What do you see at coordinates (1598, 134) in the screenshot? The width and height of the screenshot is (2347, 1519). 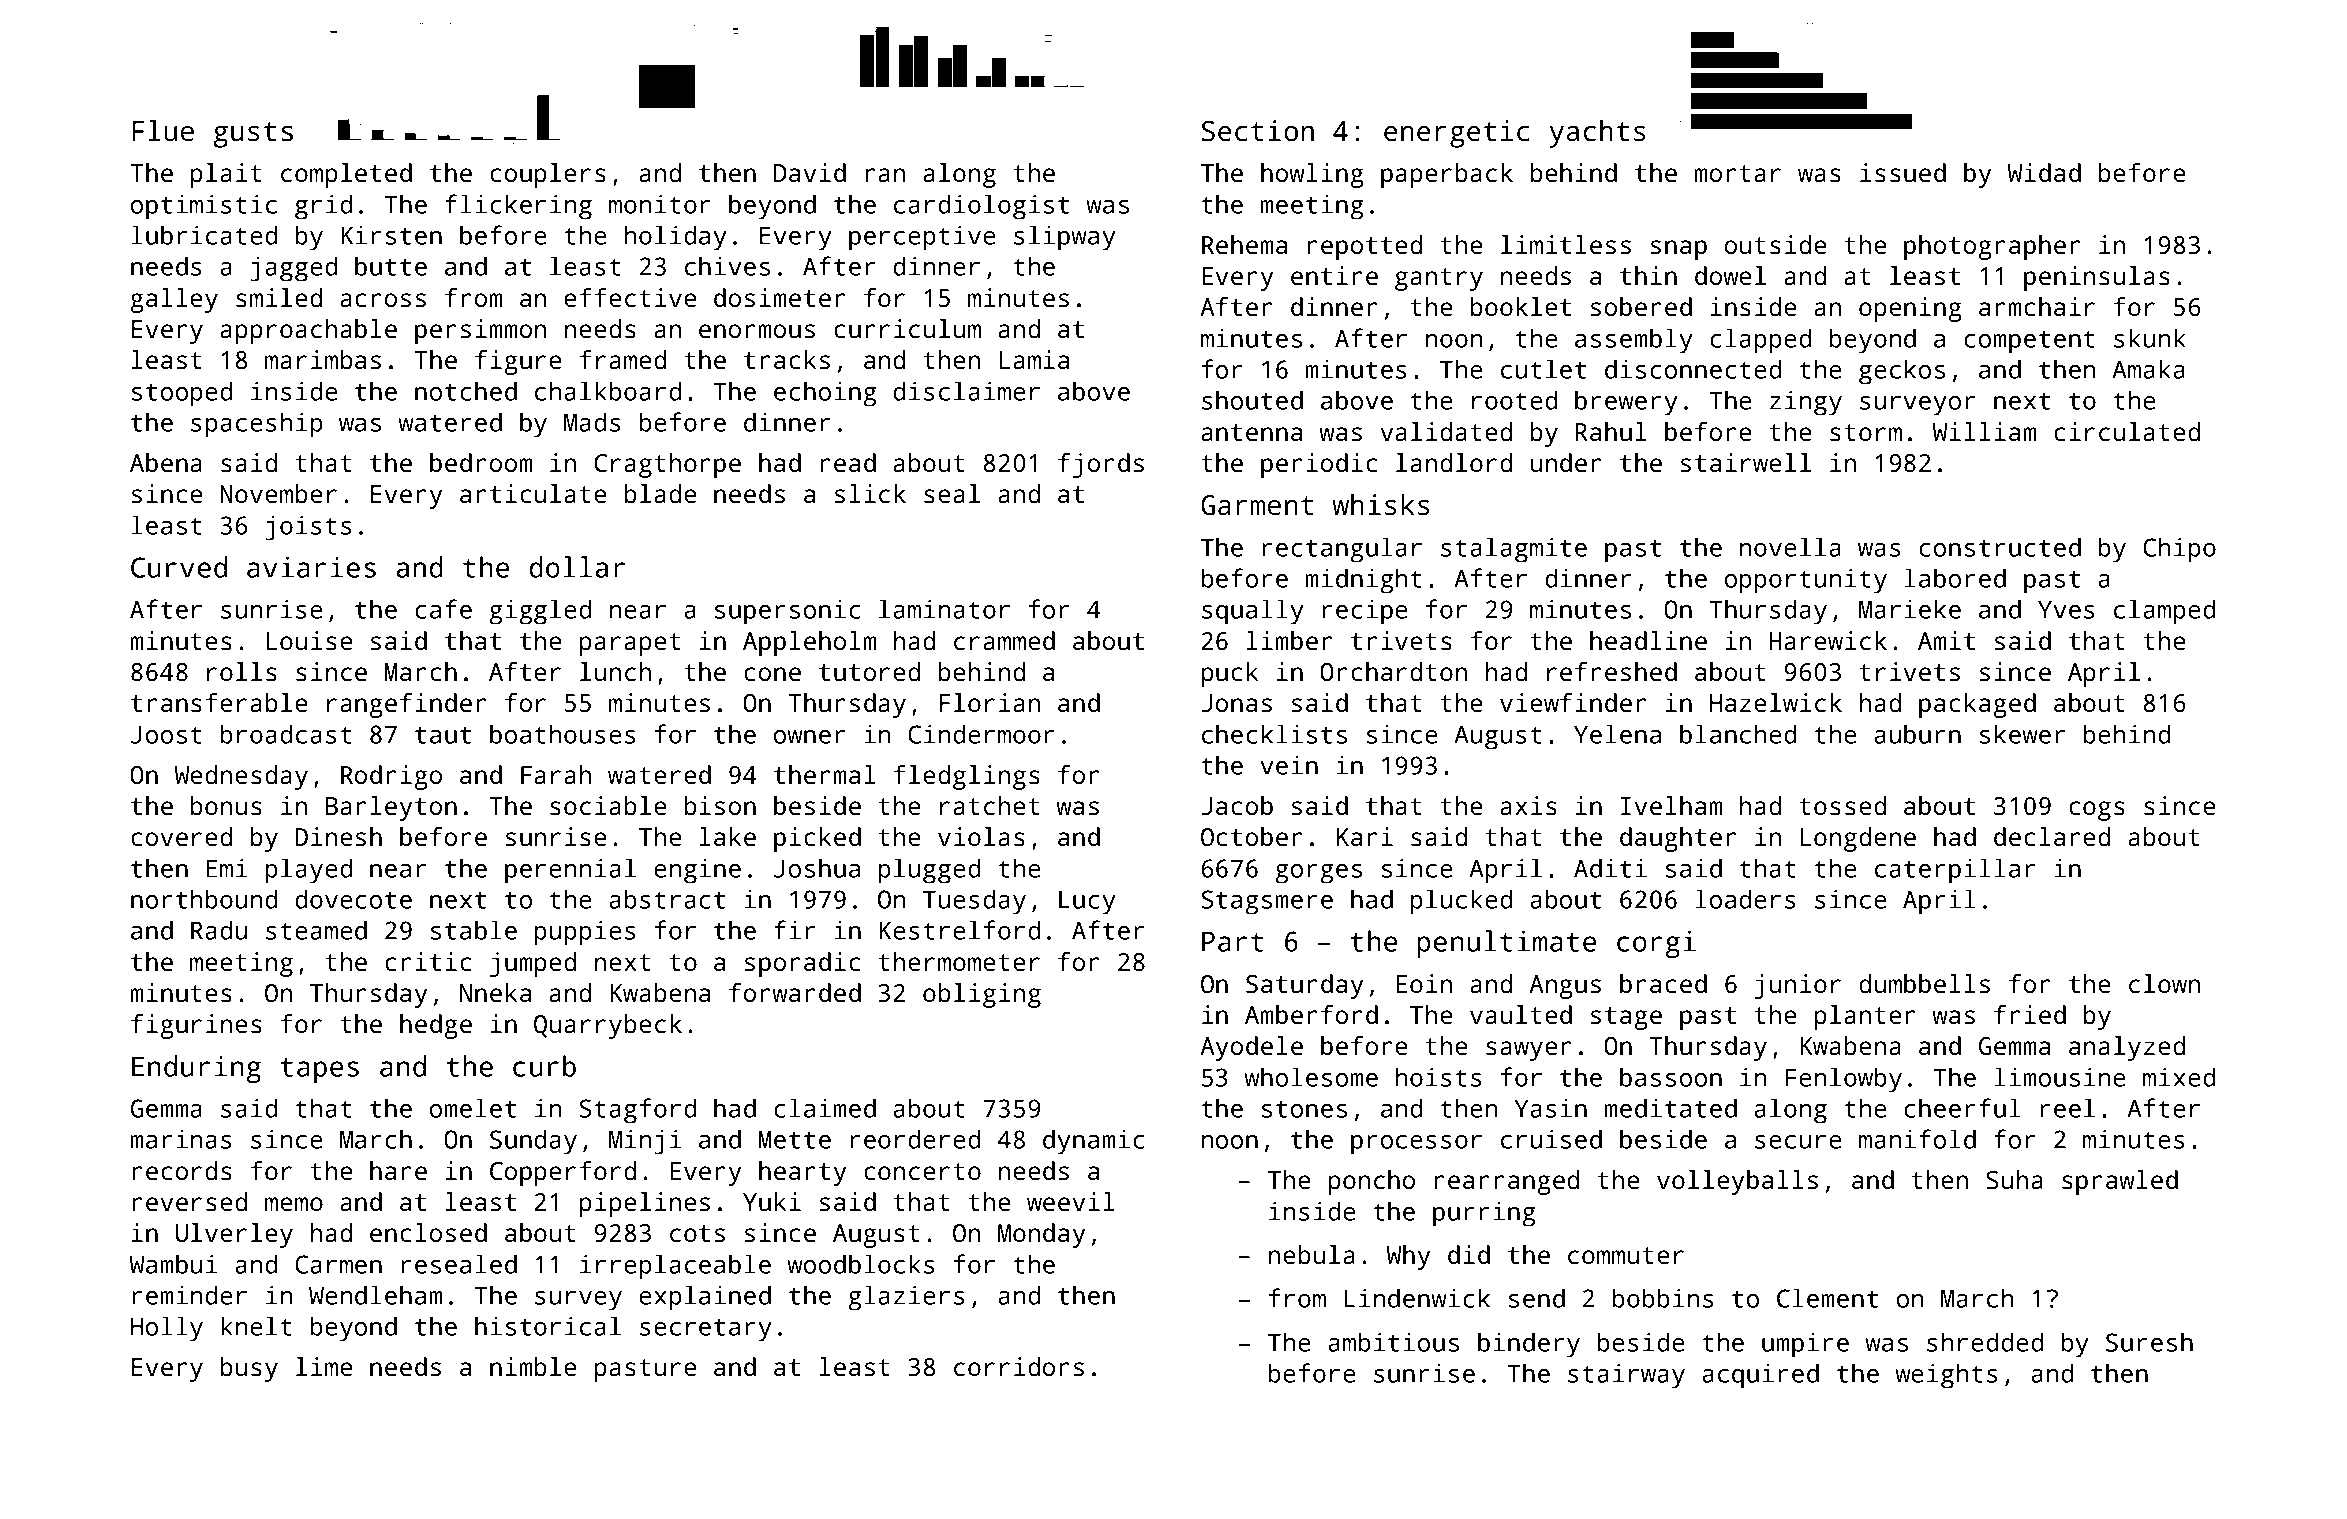 I see `yachts` at bounding box center [1598, 134].
